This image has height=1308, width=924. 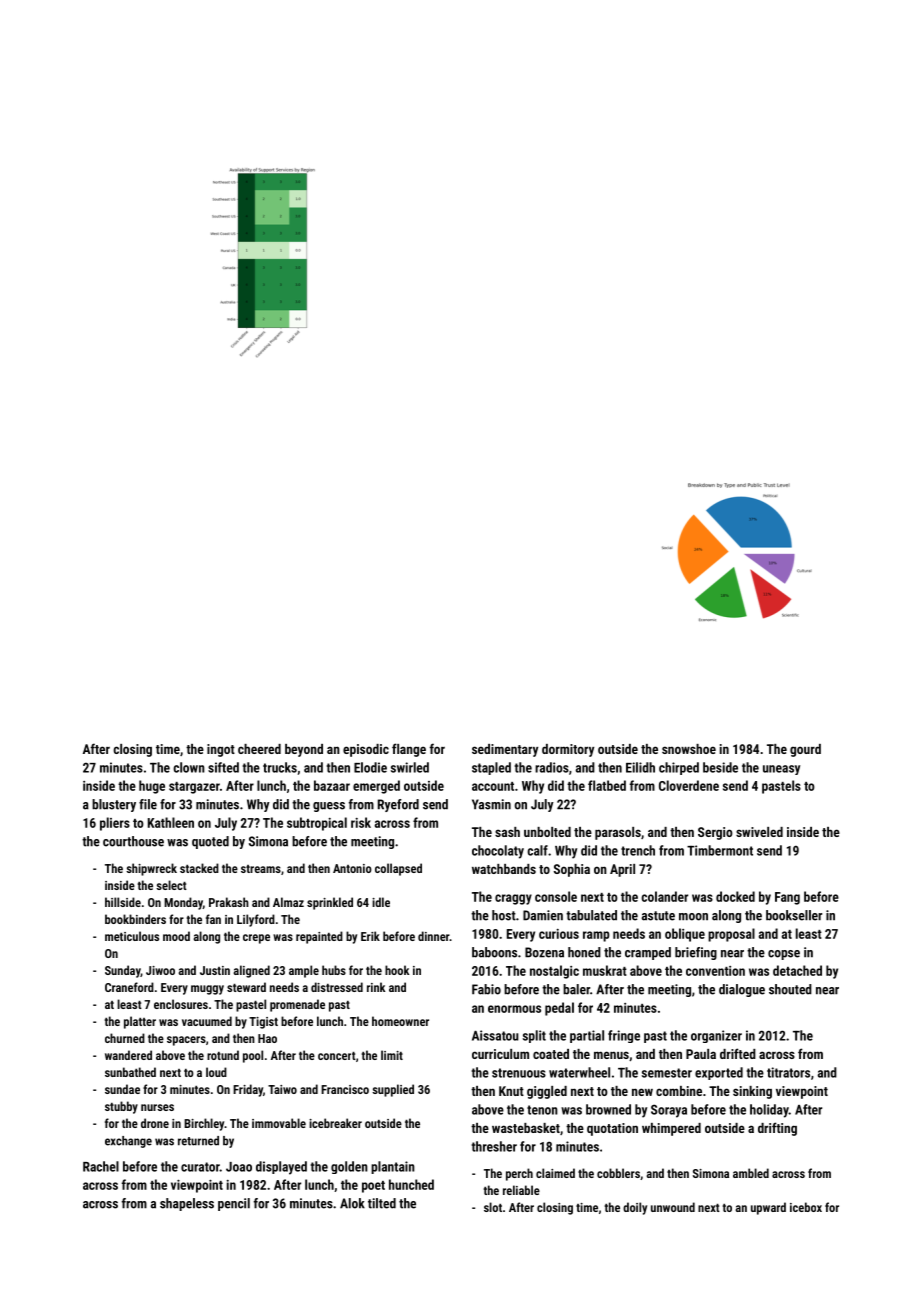 What do you see at coordinates (114, 805) in the image?
I see `blustery` at bounding box center [114, 805].
